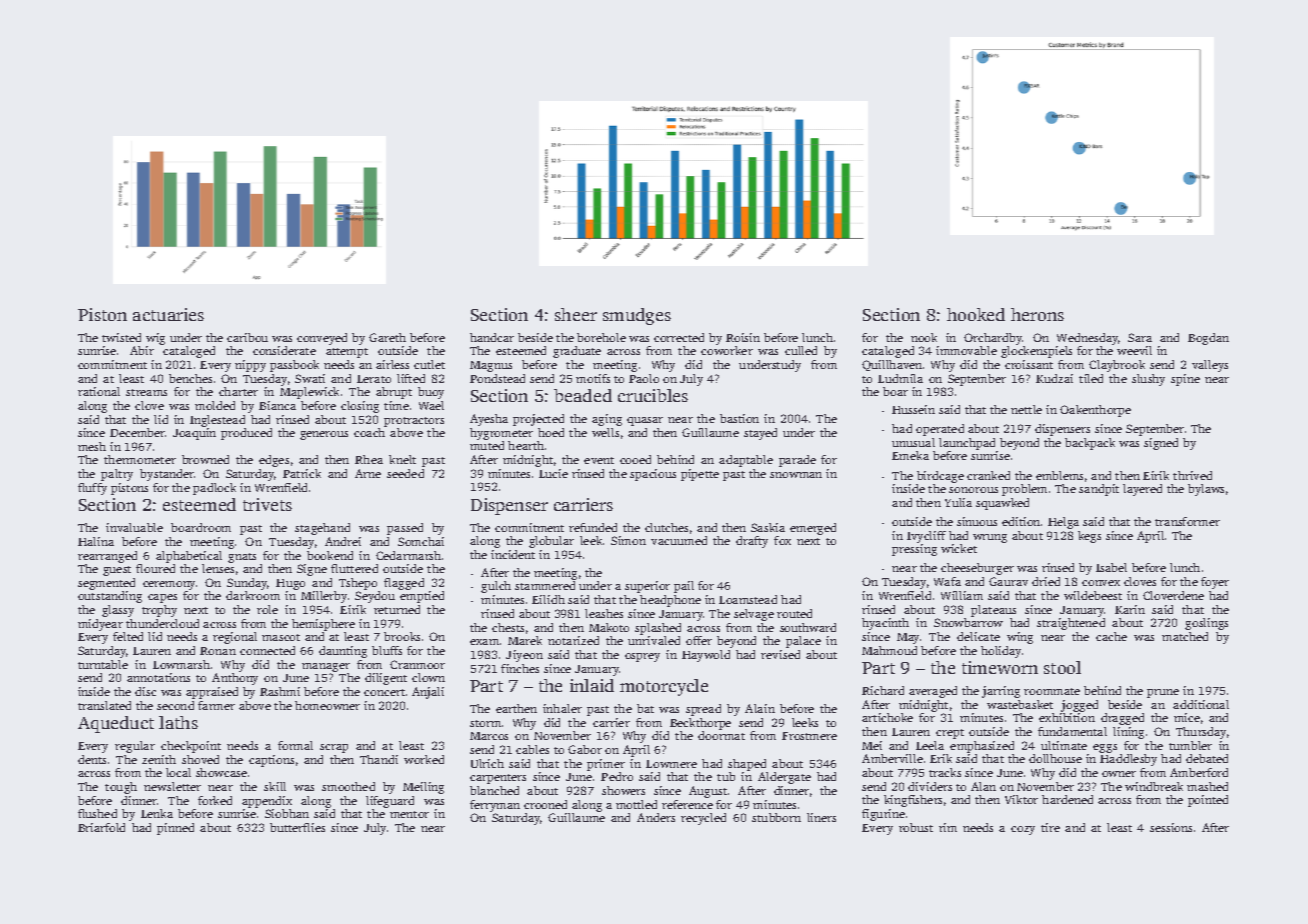 The image size is (1308, 924). Describe the element at coordinates (106, 584) in the image. I see `segmented` at that location.
